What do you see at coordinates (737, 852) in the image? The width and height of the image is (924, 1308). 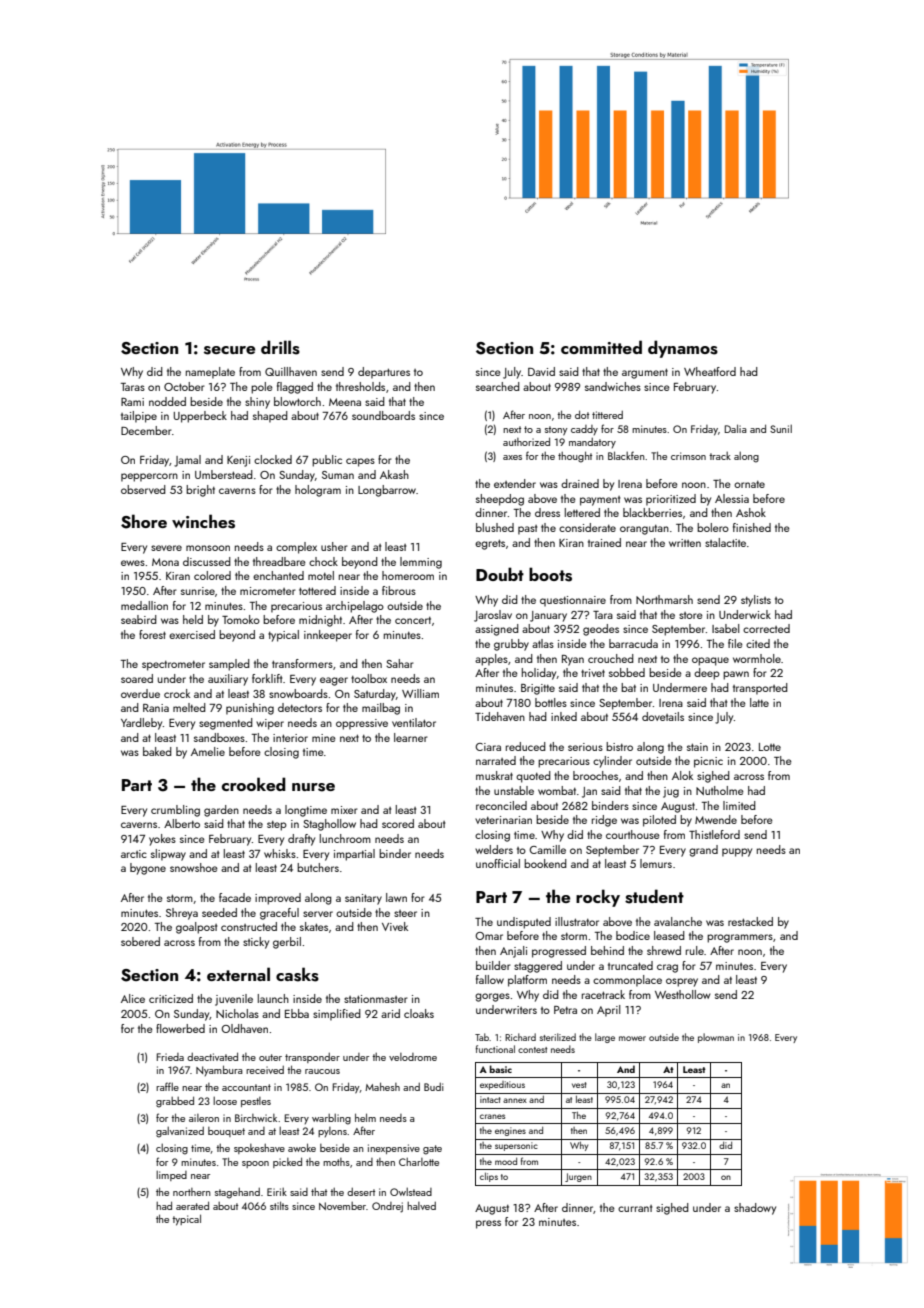 I see `puppy` at bounding box center [737, 852].
